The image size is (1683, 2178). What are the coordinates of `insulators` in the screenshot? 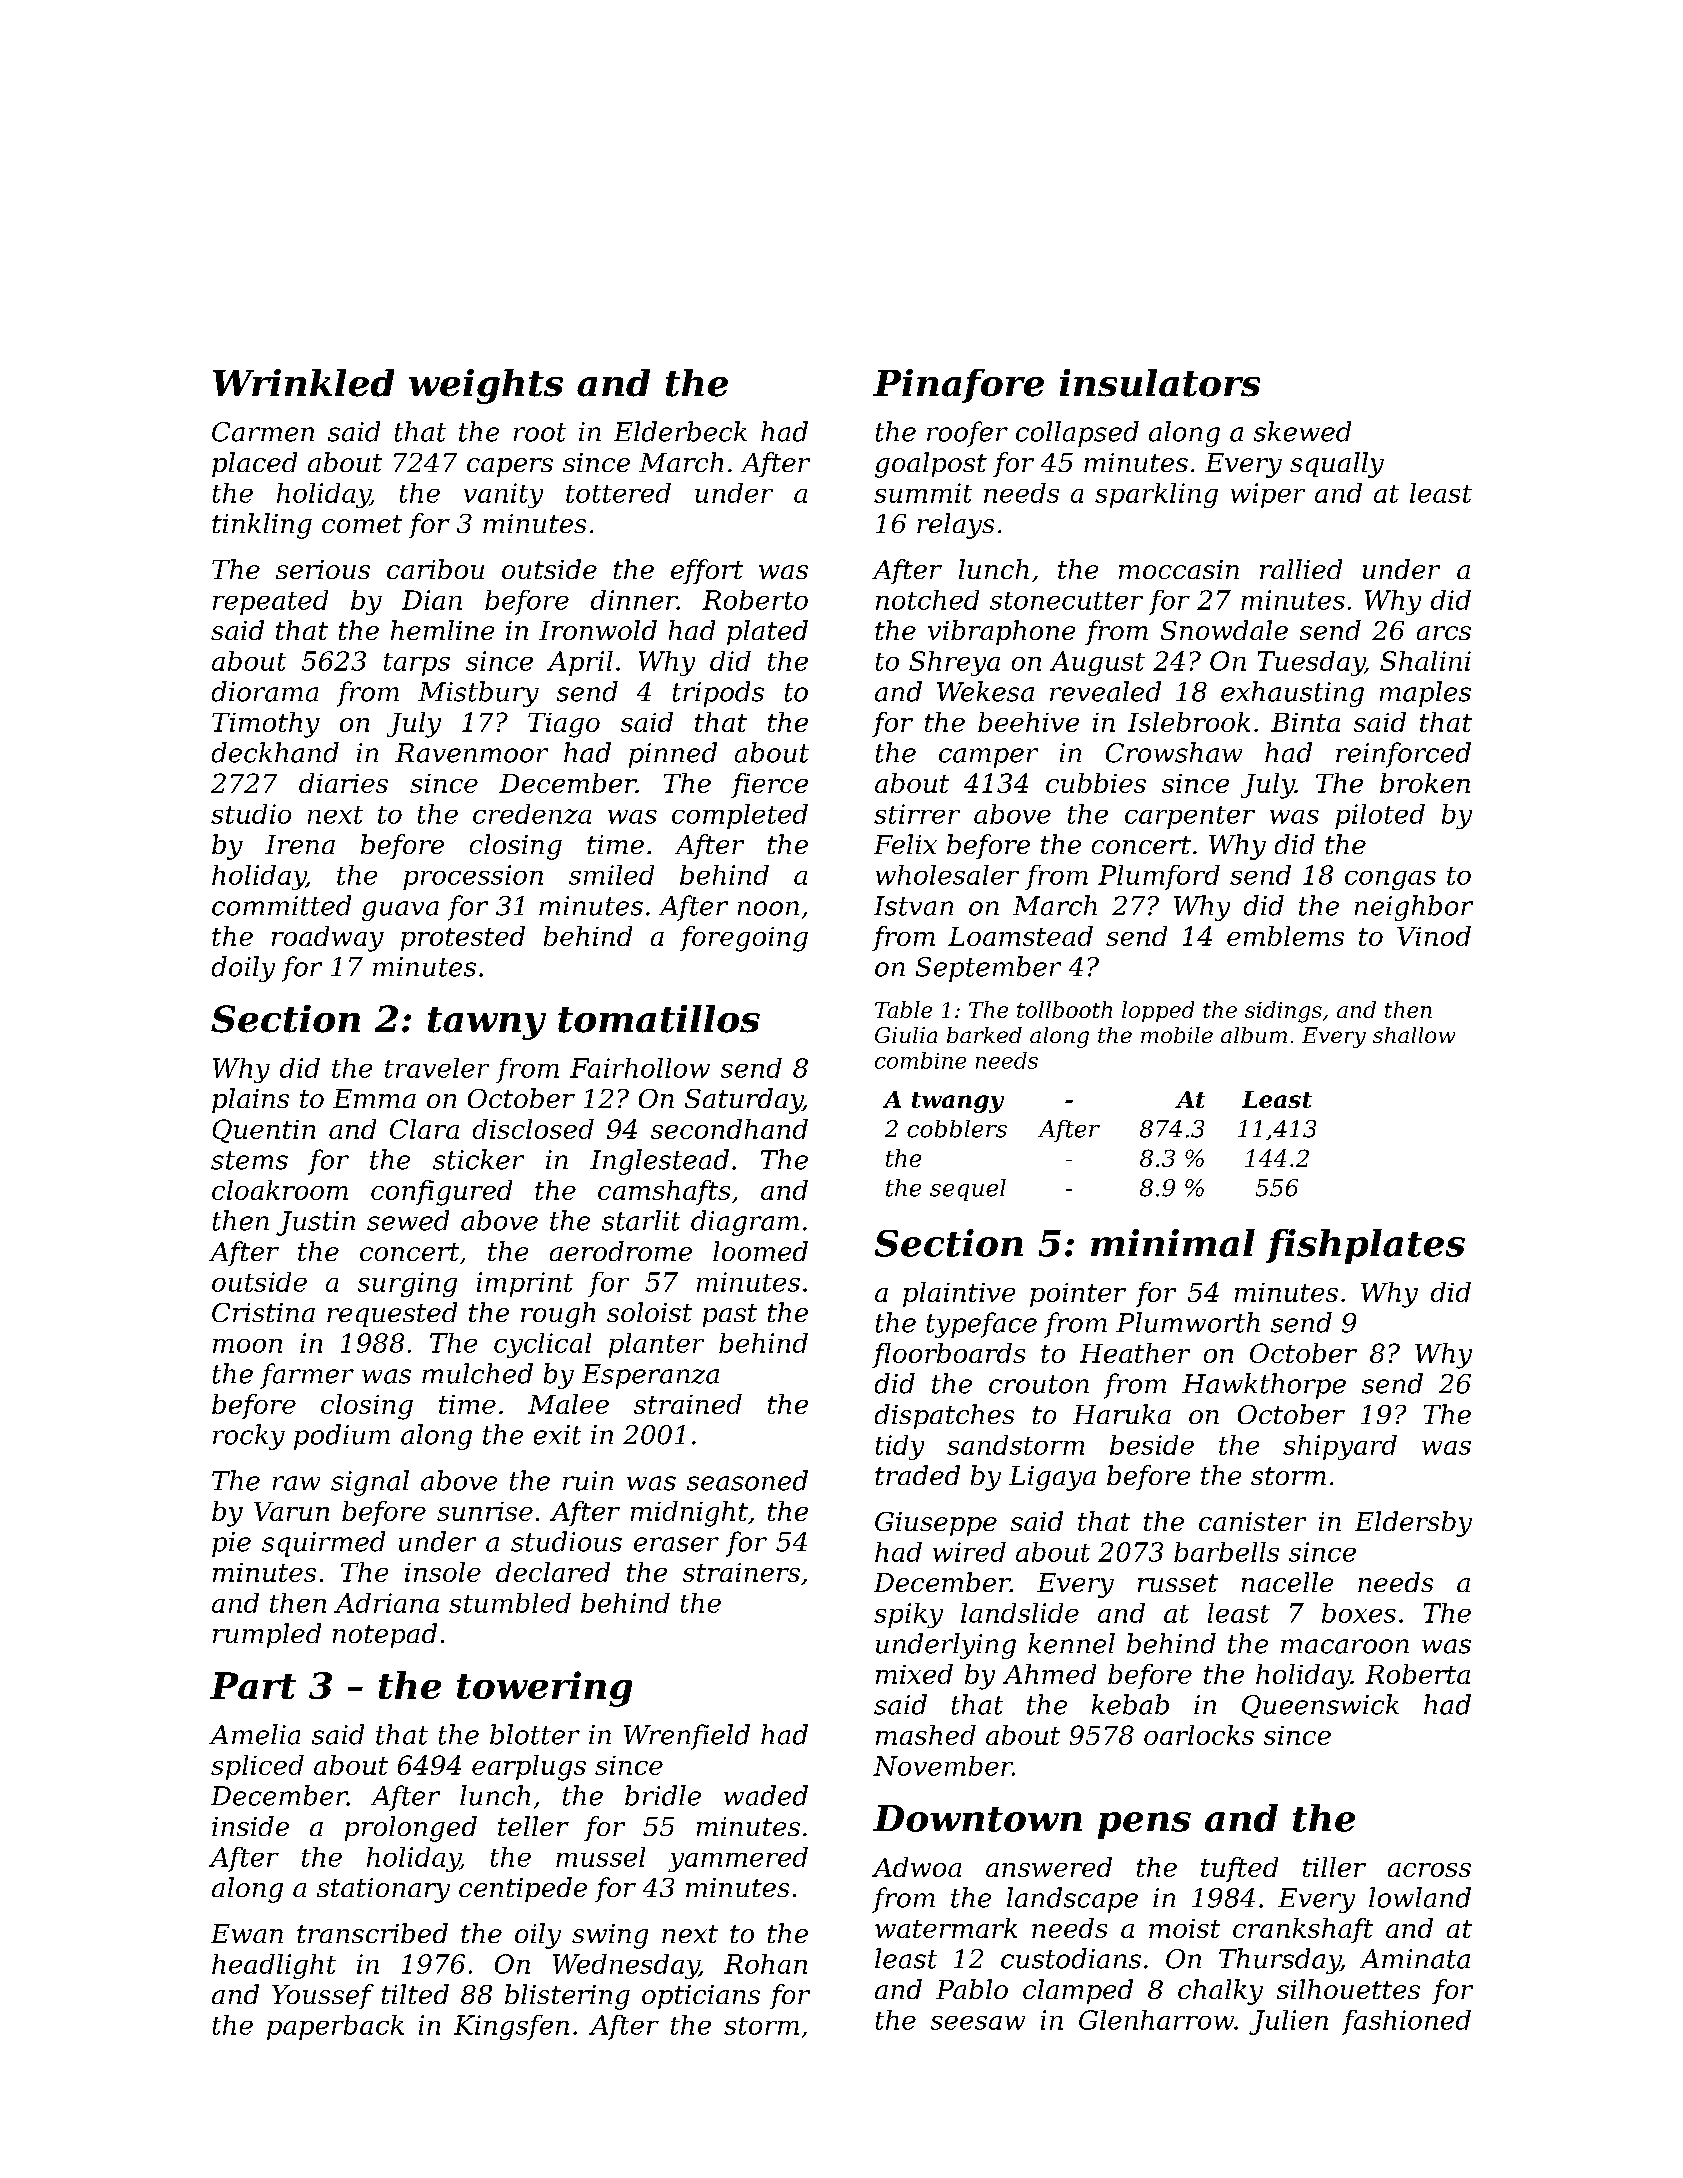 It's located at (1160, 383).
